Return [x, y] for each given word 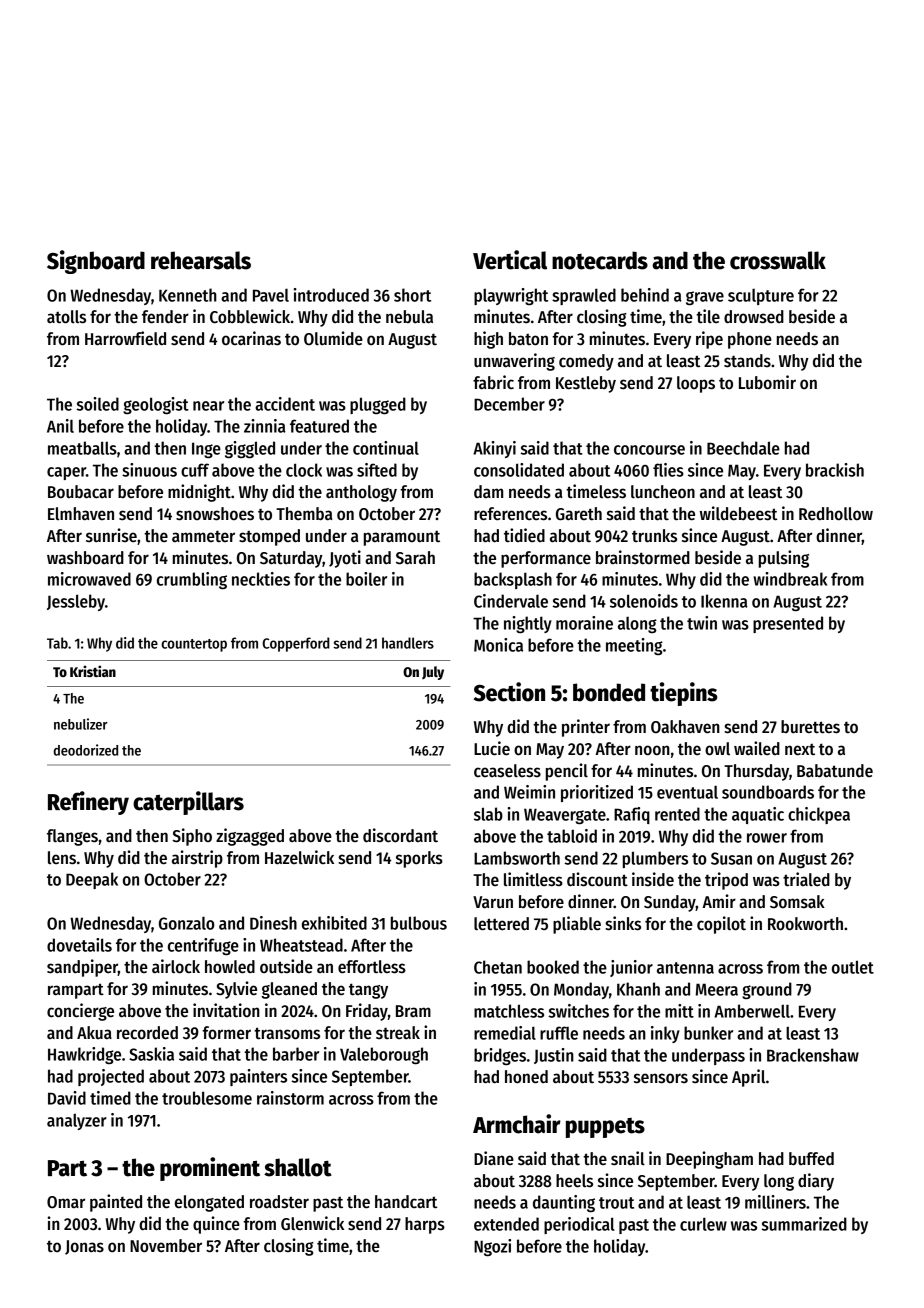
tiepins [684, 694]
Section [509, 692]
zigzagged [250, 837]
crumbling [192, 580]
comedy [586, 362]
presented [788, 624]
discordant [400, 835]
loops [696, 384]
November [166, 1246]
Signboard [96, 262]
